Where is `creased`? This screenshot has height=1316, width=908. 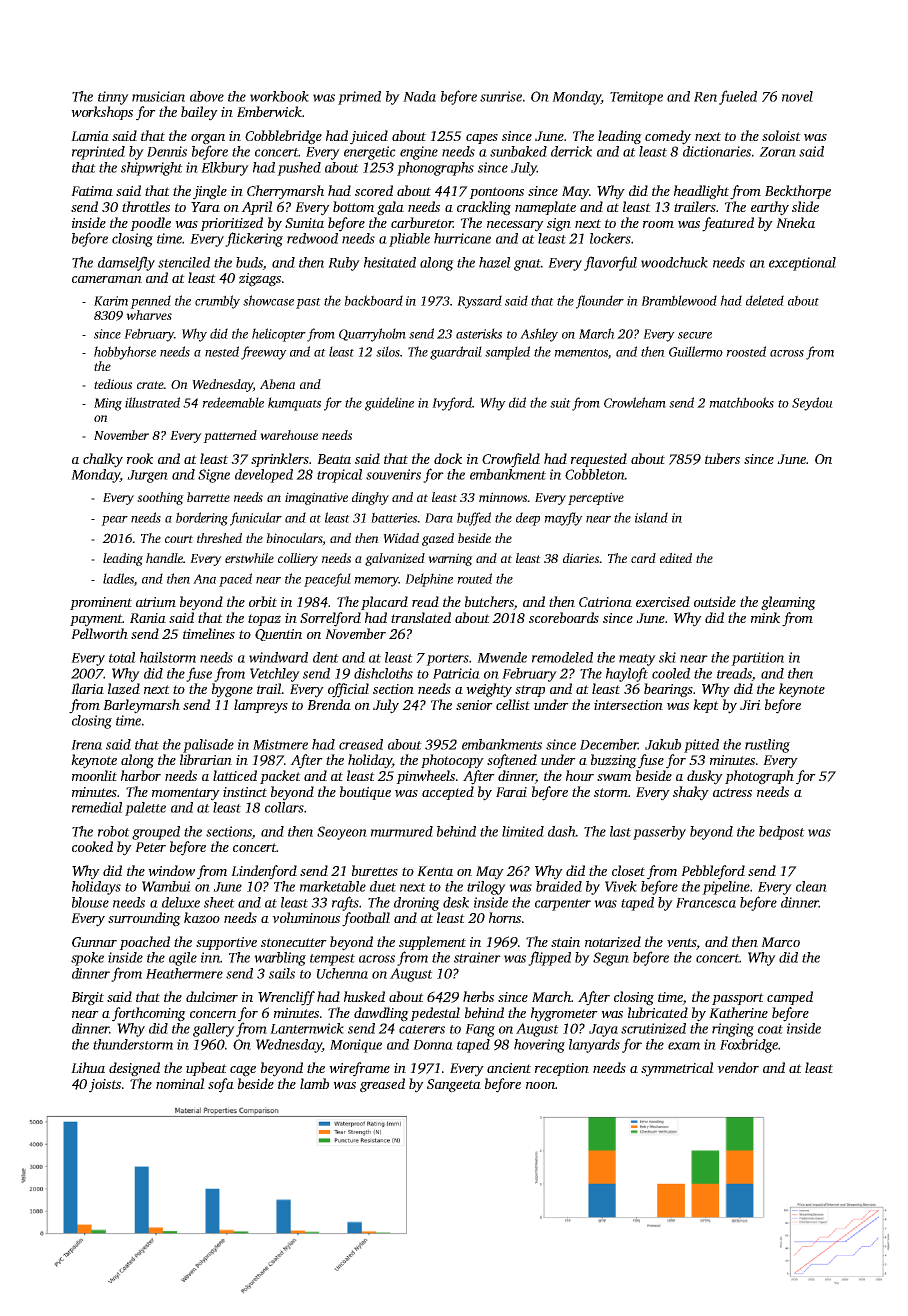 creased is located at coordinates (361, 744).
